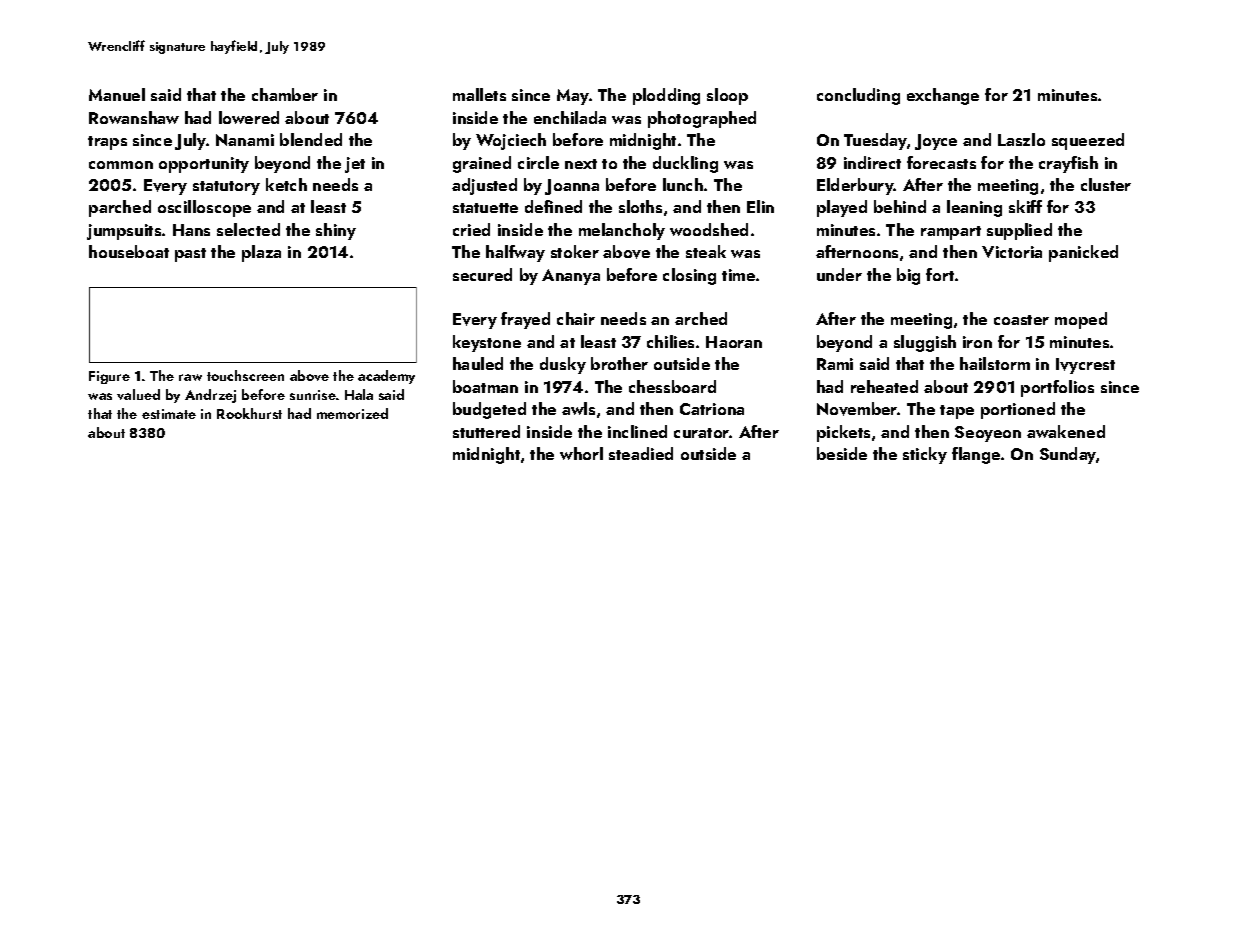 The image size is (1233, 952). Describe the element at coordinates (727, 96) in the page. I see `sloop` at that location.
